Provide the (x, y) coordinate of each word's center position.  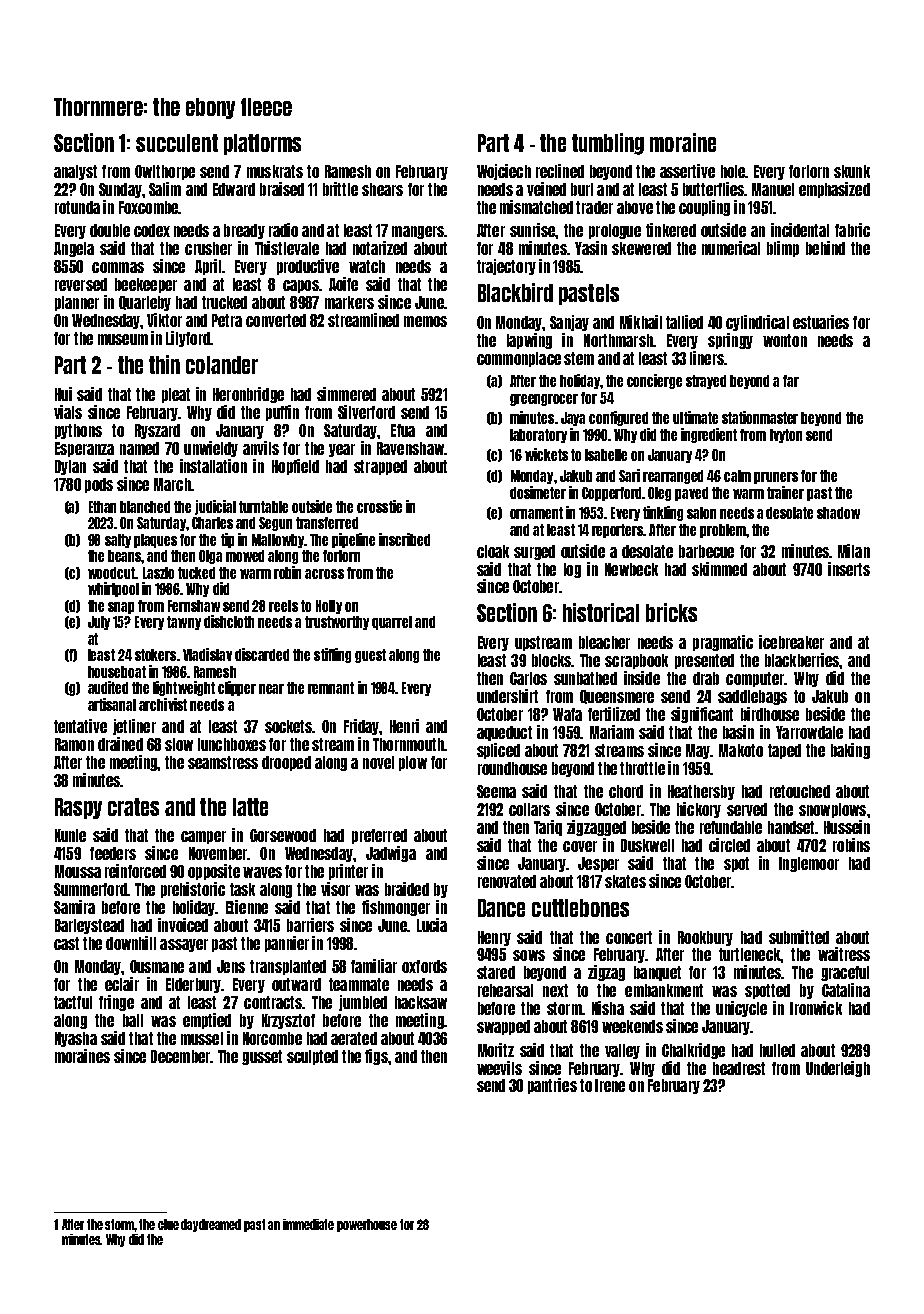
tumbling (608, 144)
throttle (642, 768)
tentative (80, 726)
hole (733, 171)
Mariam (612, 732)
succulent (177, 143)
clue (168, 1224)
